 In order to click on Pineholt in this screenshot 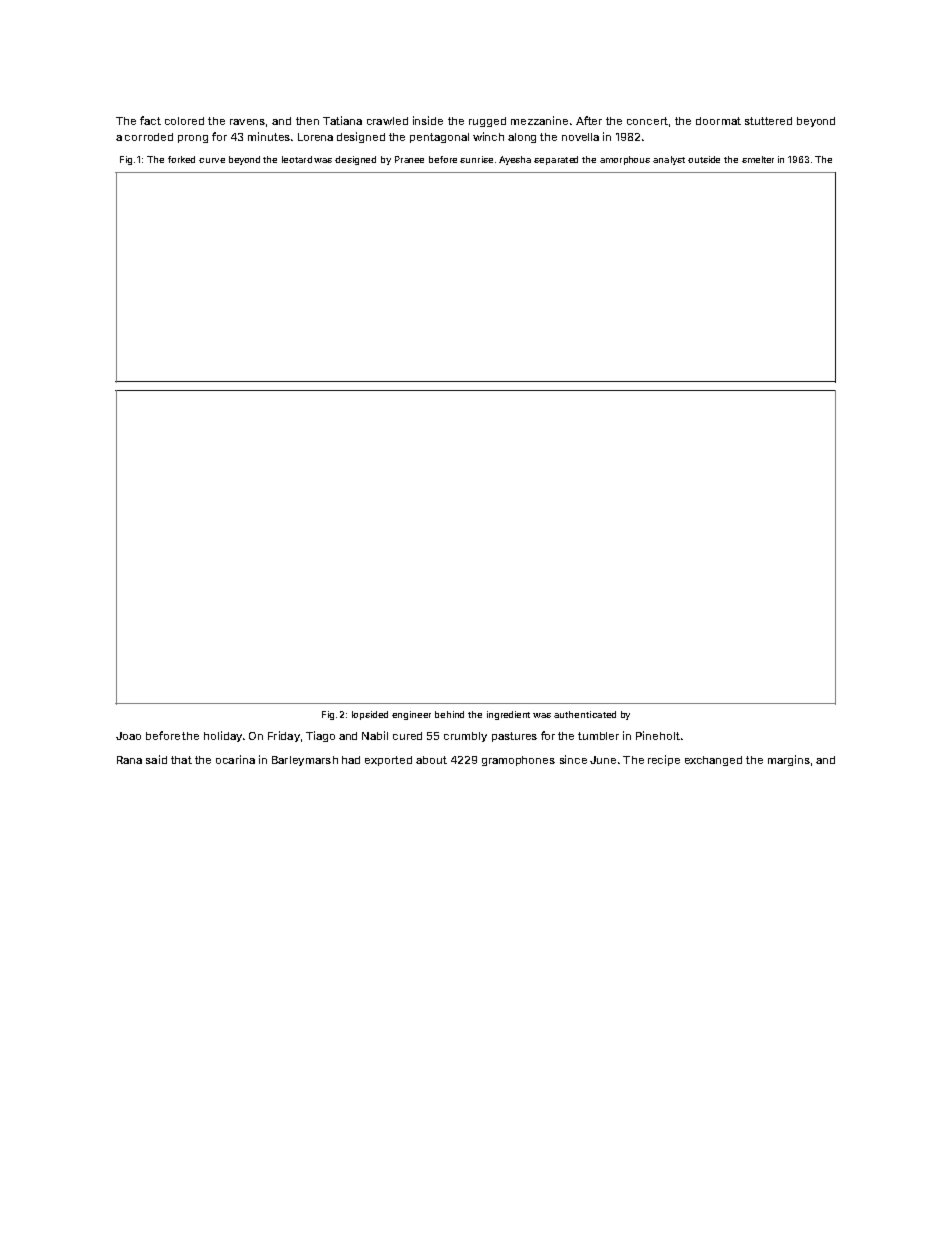, I will do `click(658, 735)`.
